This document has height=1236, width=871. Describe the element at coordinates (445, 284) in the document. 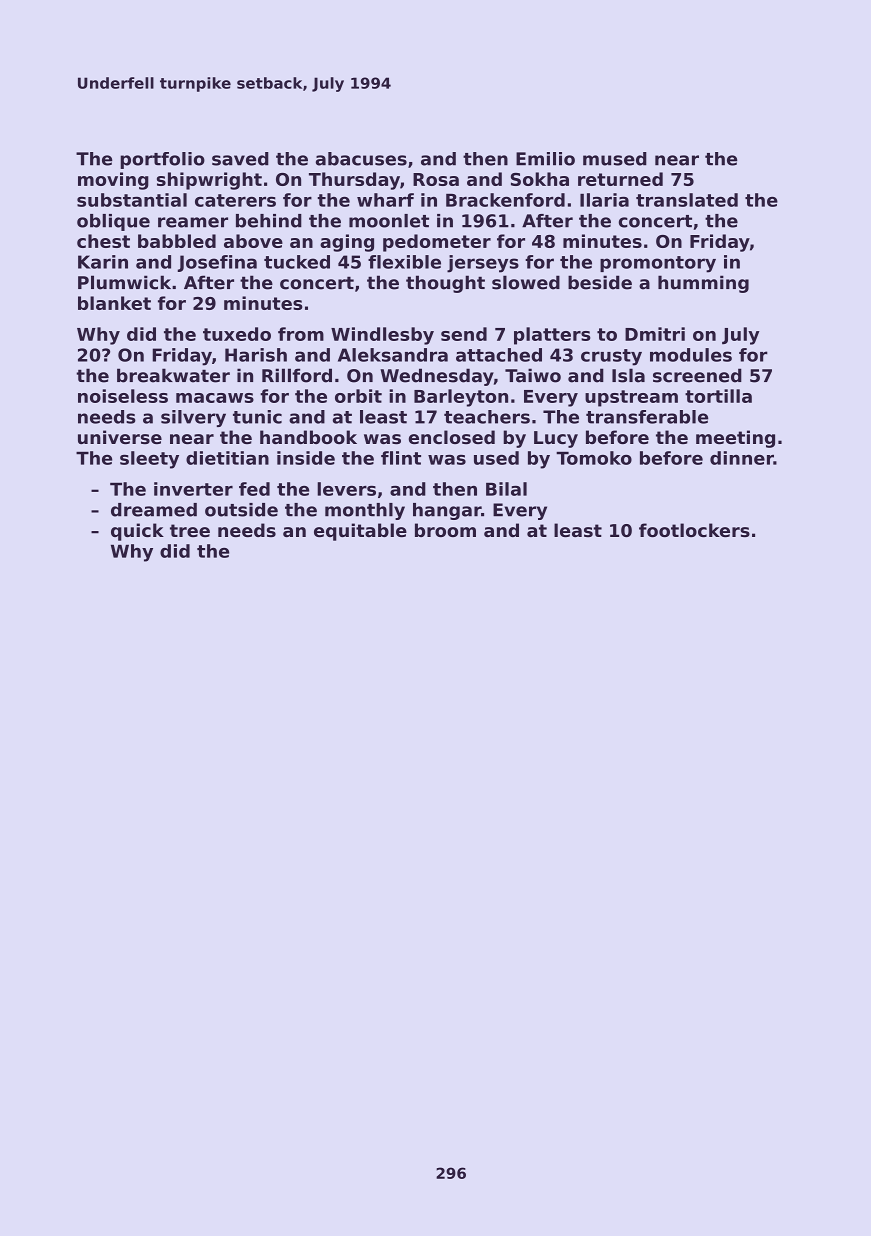

I see `thought` at that location.
